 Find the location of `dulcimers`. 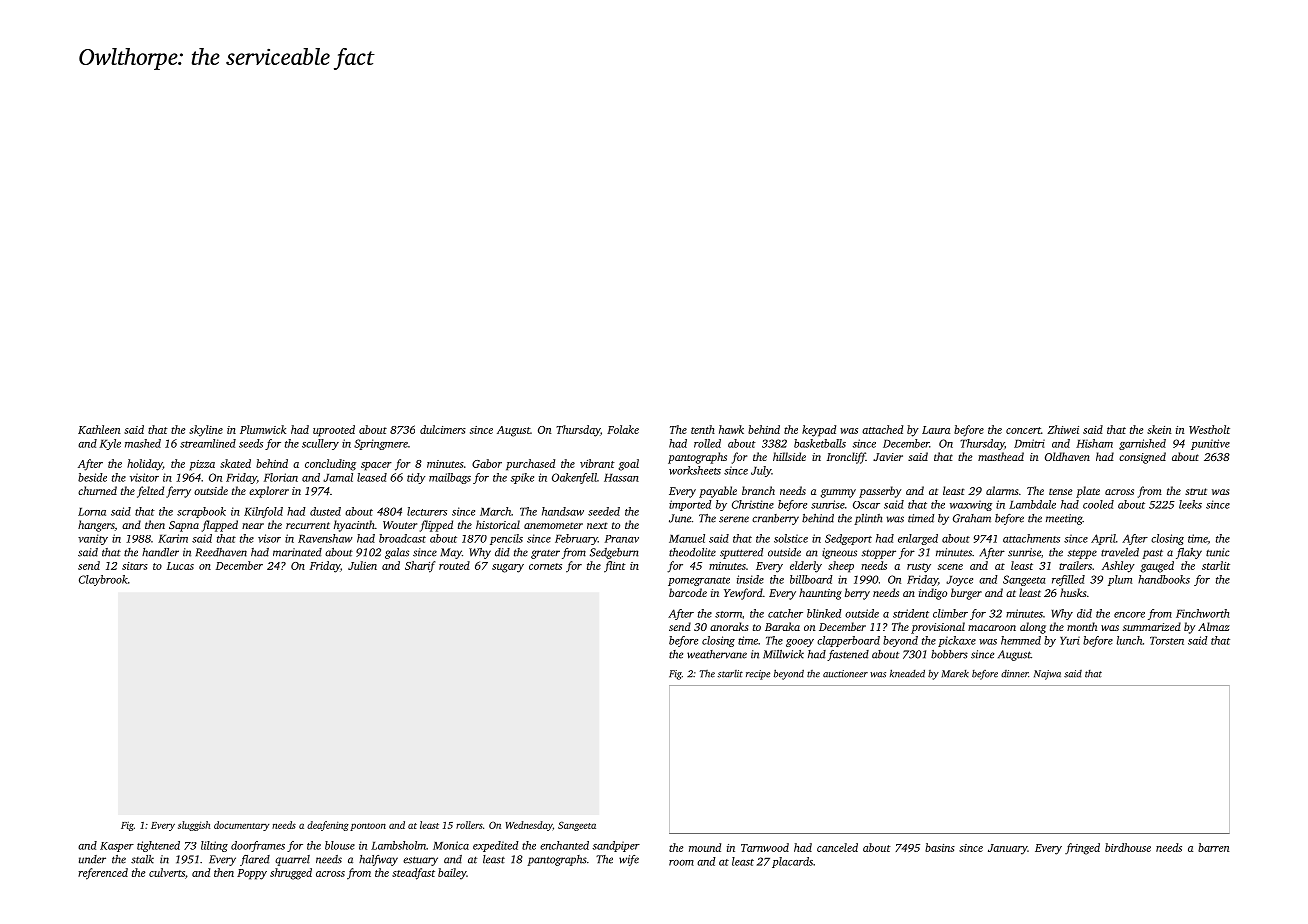

dulcimers is located at coordinates (443, 429).
